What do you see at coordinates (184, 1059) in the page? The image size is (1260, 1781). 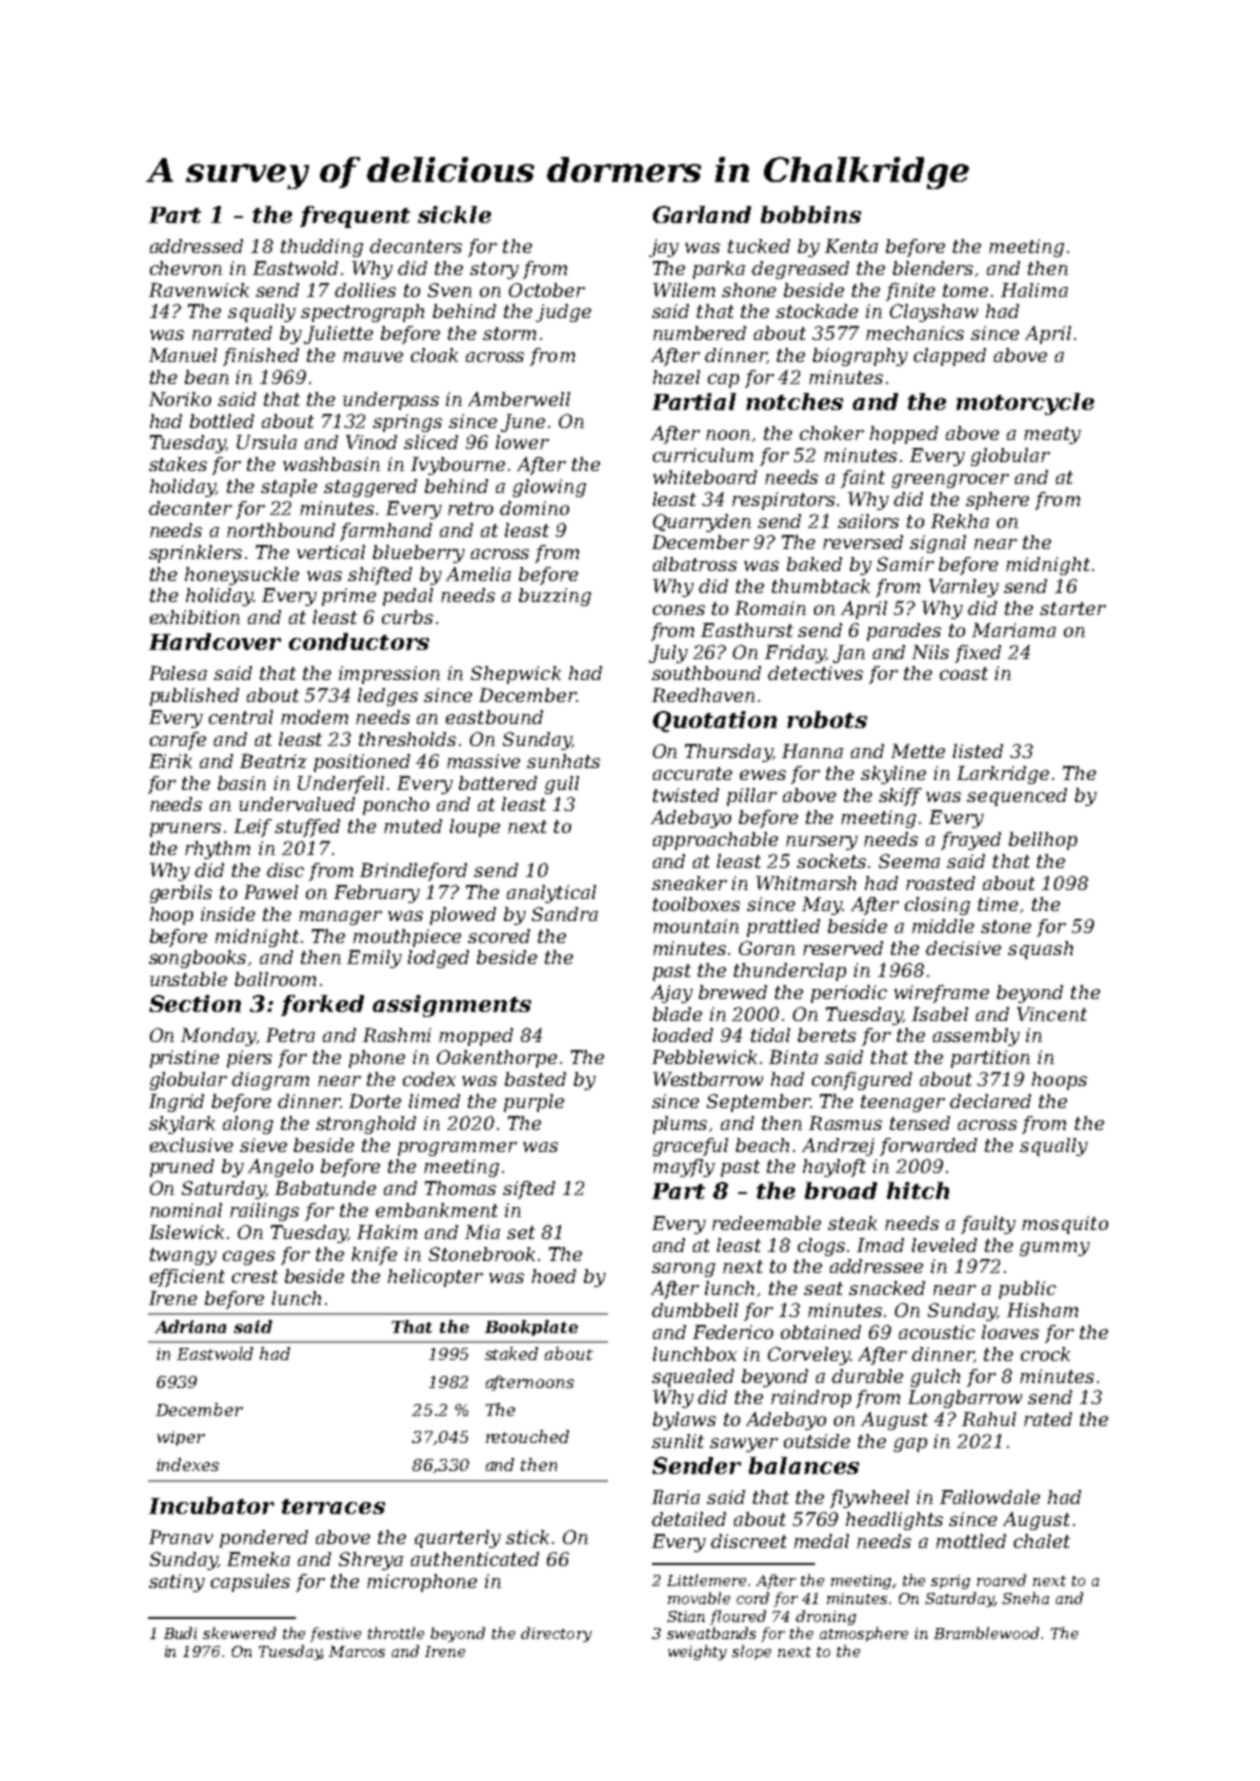 I see `pristine` at bounding box center [184, 1059].
